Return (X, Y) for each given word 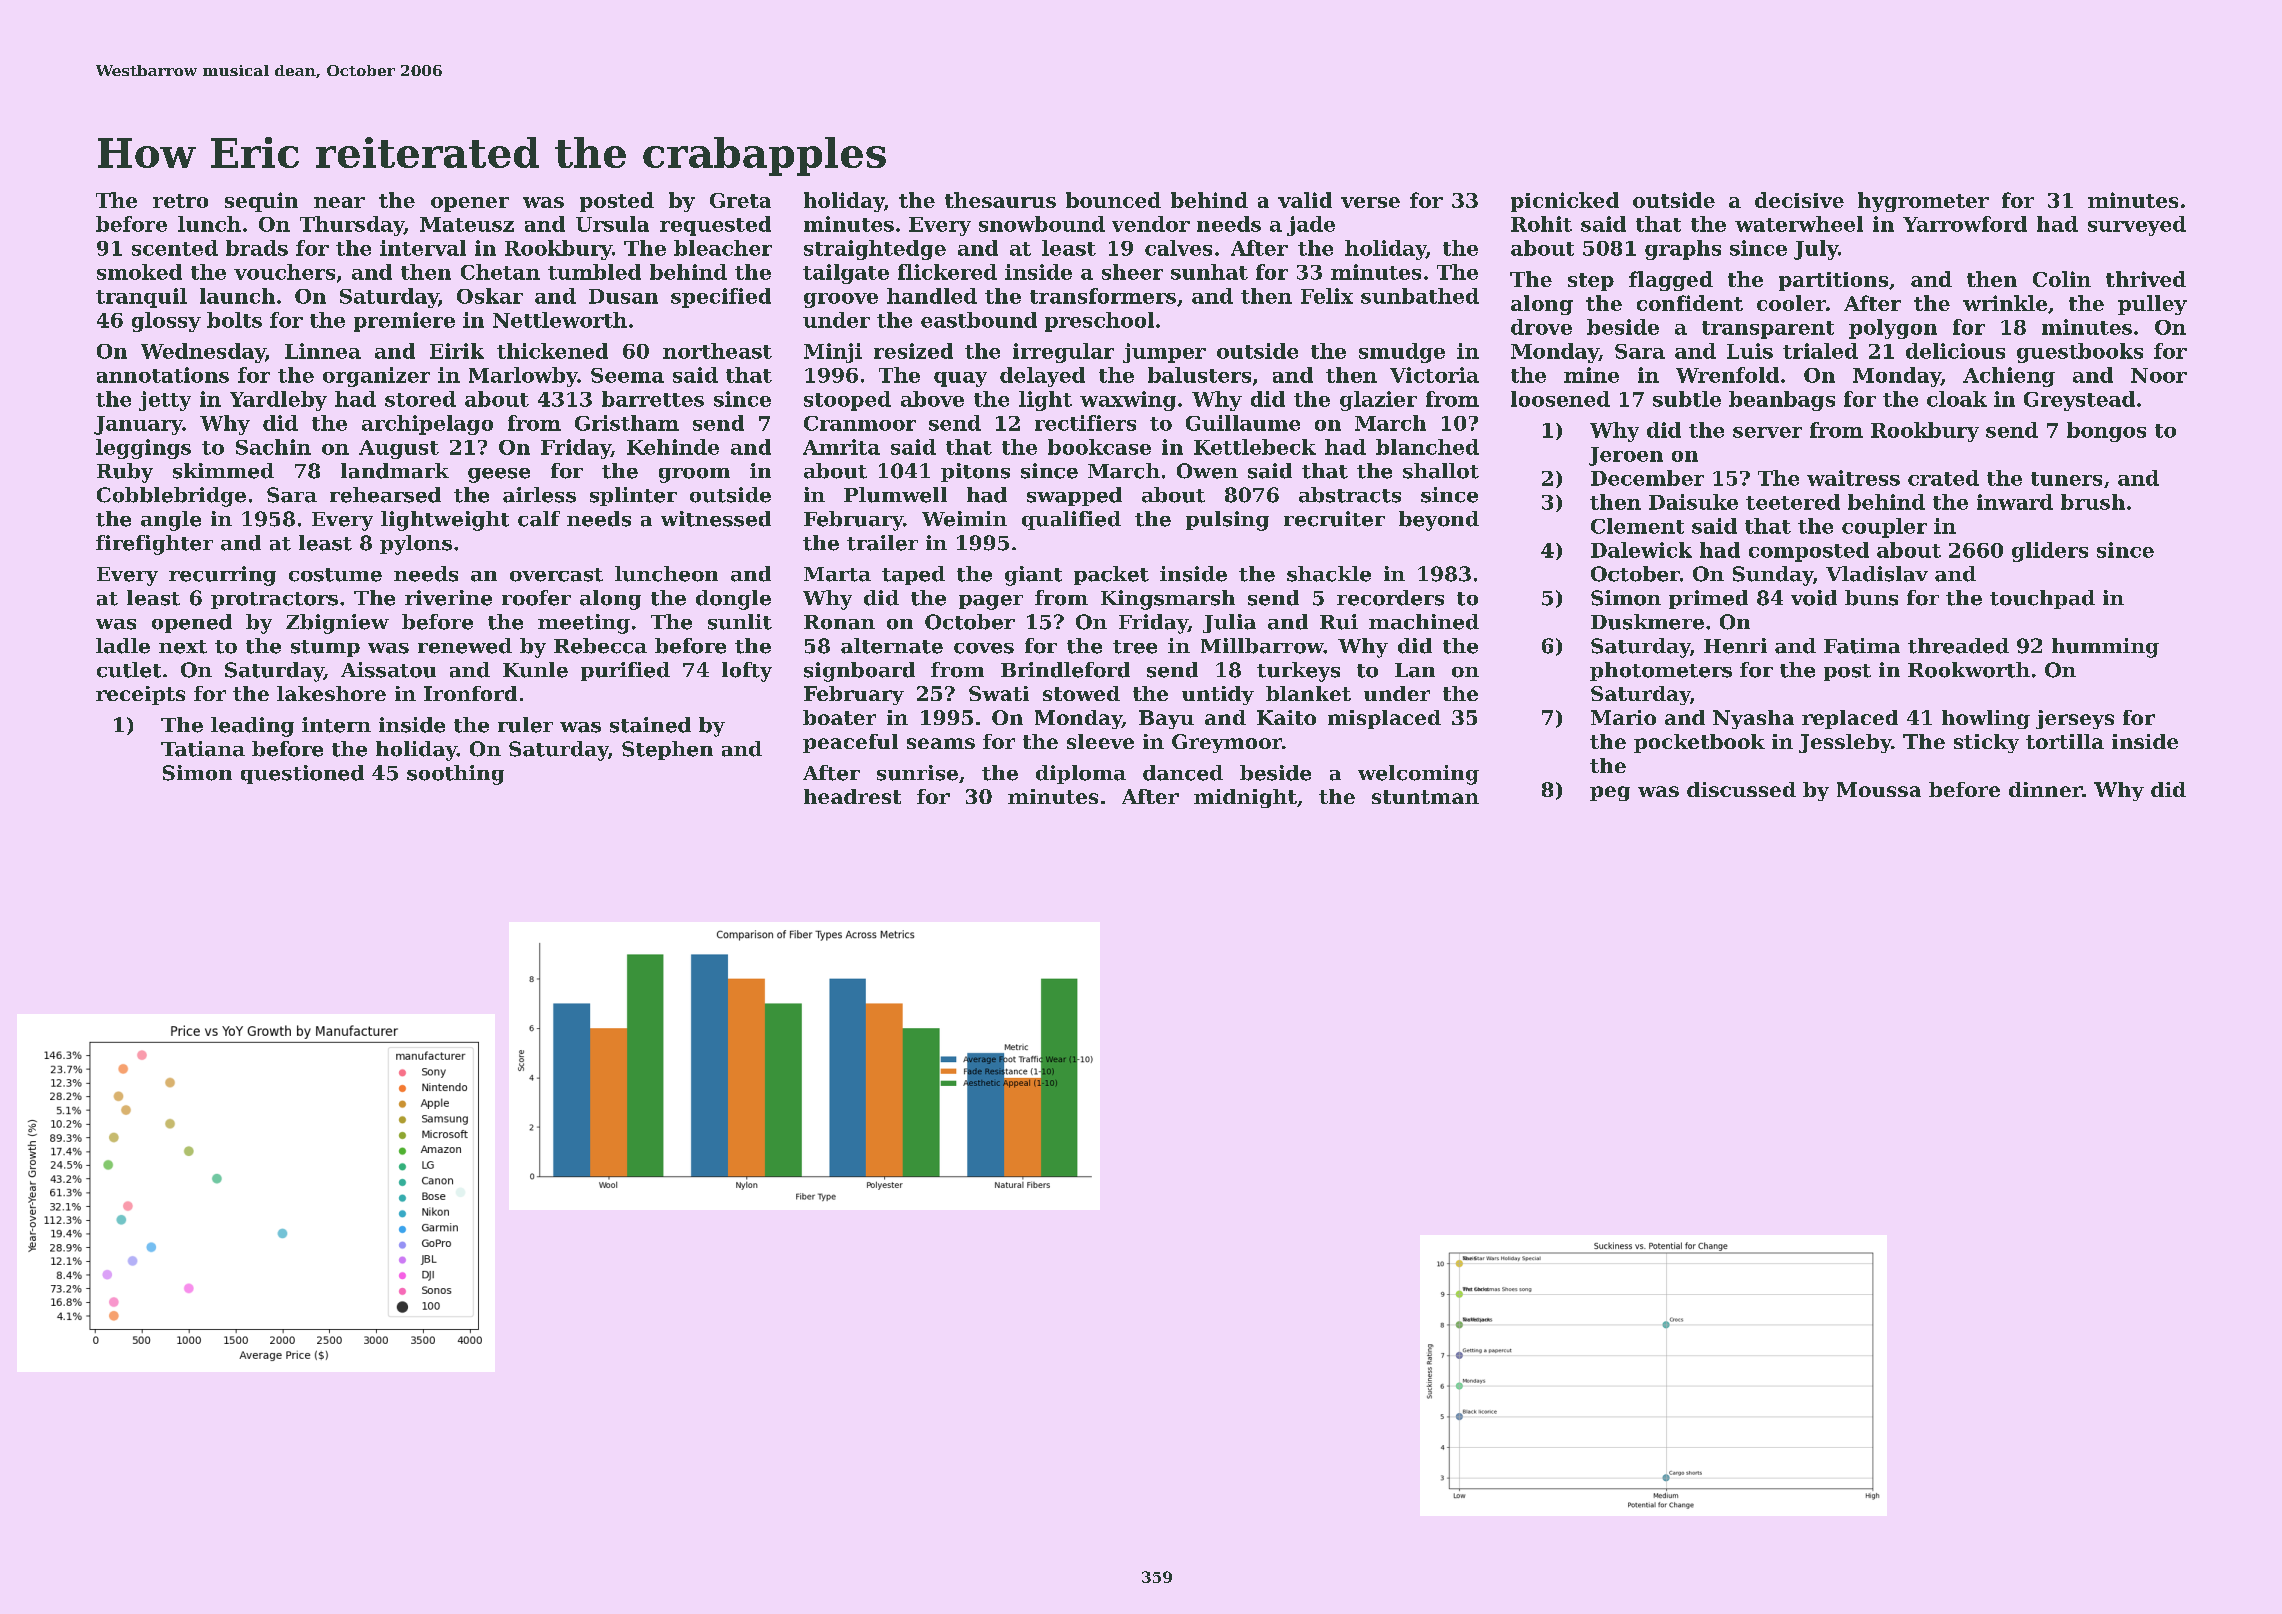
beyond (1439, 521)
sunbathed (1420, 296)
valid (1305, 200)
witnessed (716, 519)
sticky (1986, 743)
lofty (747, 672)
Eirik (457, 351)
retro (180, 201)
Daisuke (1693, 502)
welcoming (1418, 775)
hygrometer (1923, 202)
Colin (2062, 279)
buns (1871, 598)
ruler (525, 725)
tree (1135, 647)
